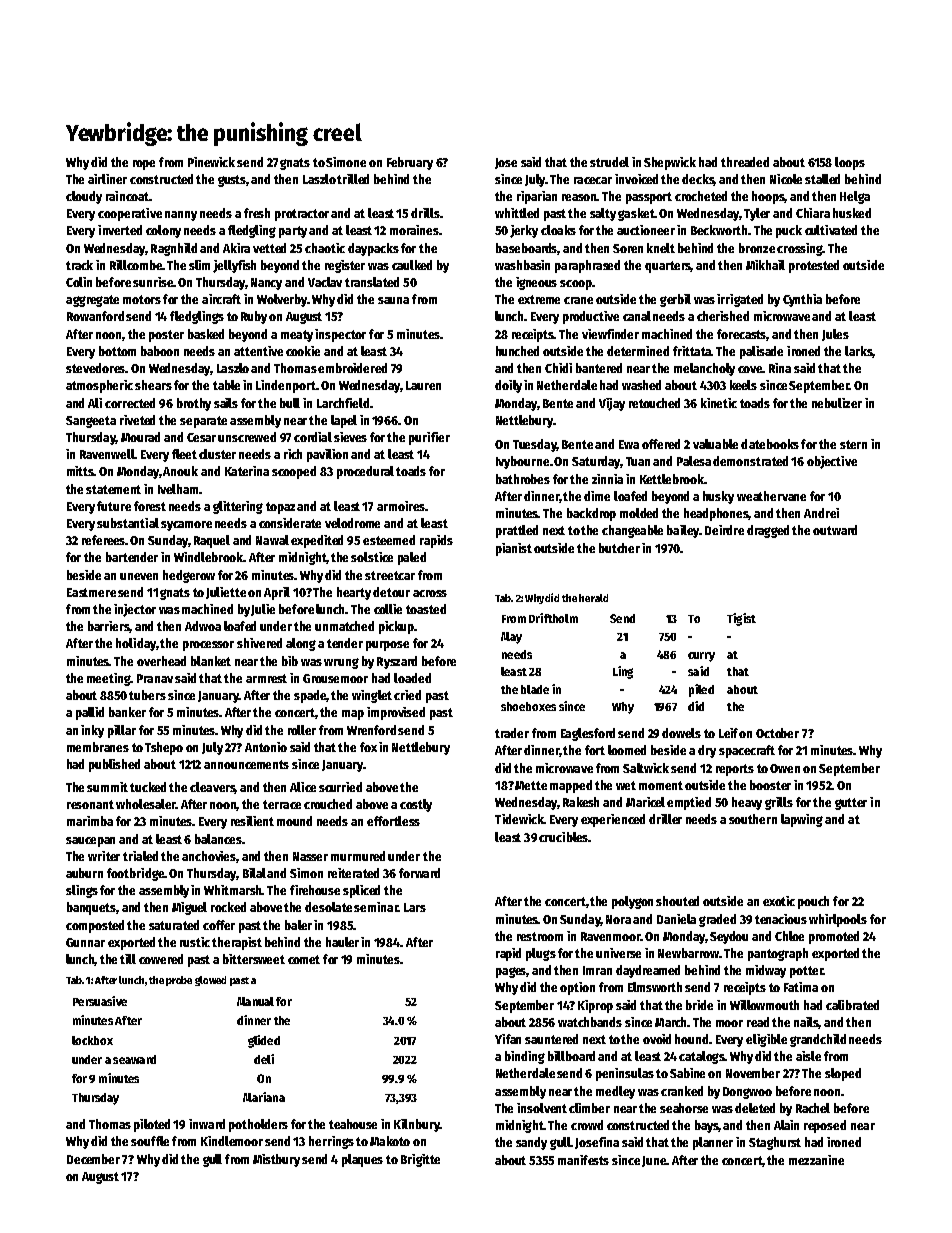 The image size is (952, 1233). Describe the element at coordinates (818, 1040) in the image. I see `grandchild` at that location.
